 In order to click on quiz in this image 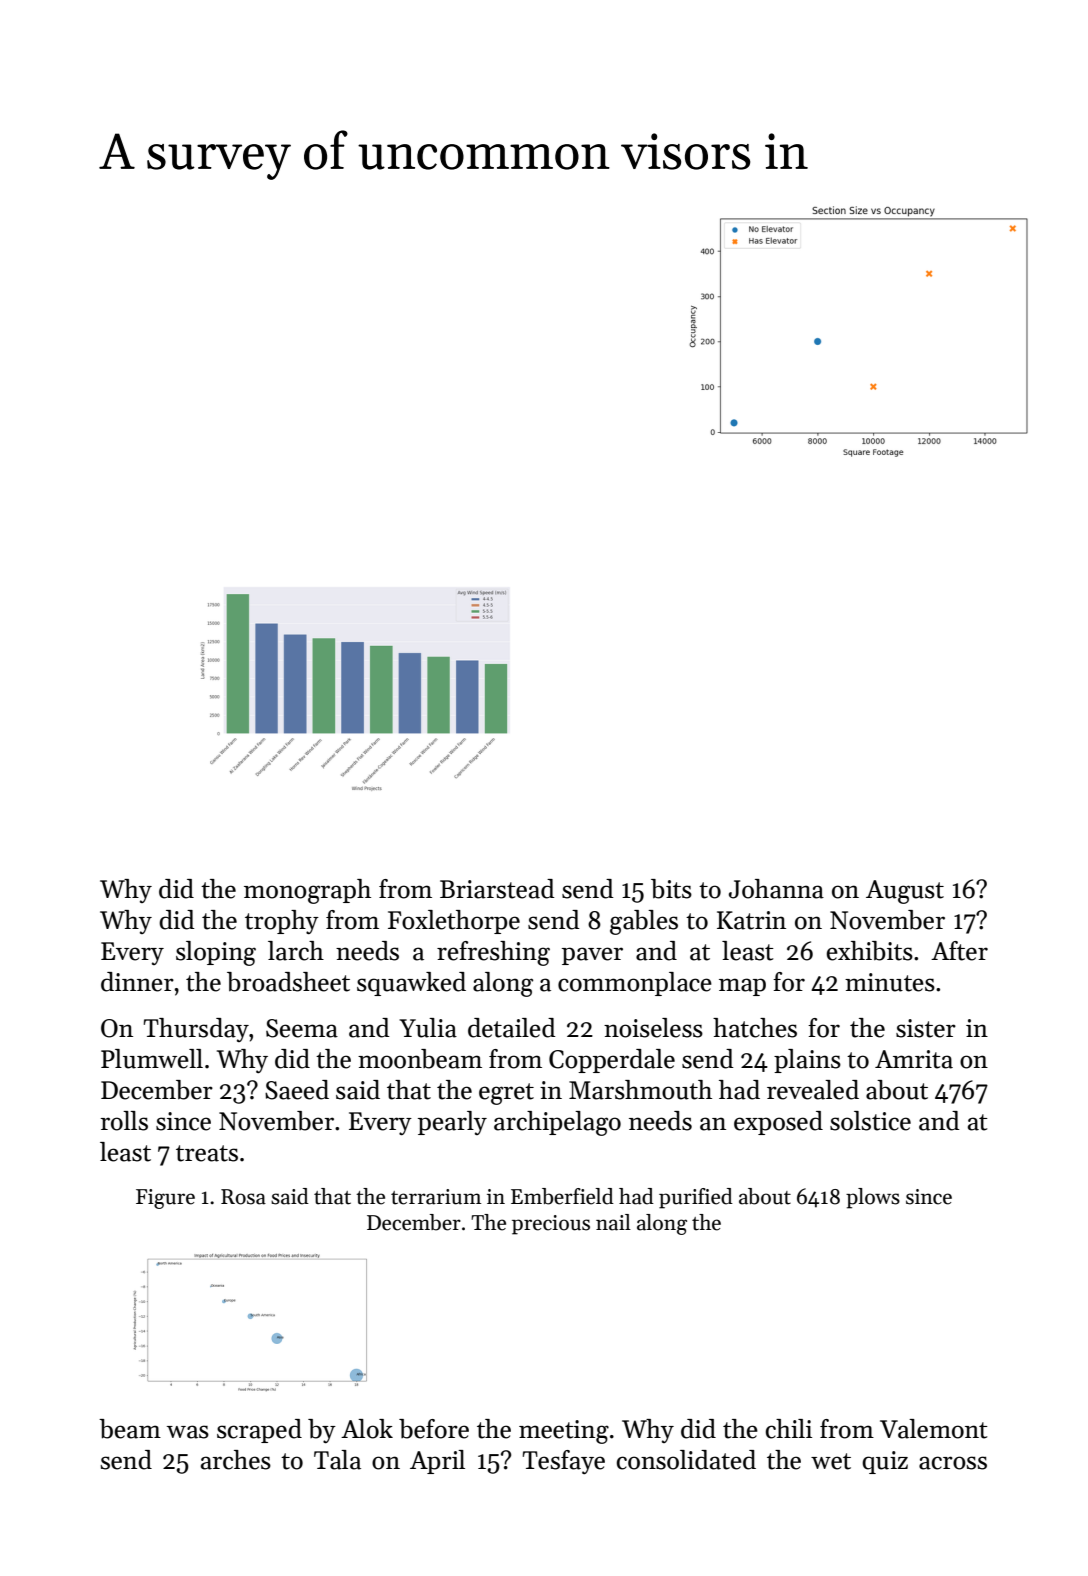, I will do `click(885, 1462)`.
